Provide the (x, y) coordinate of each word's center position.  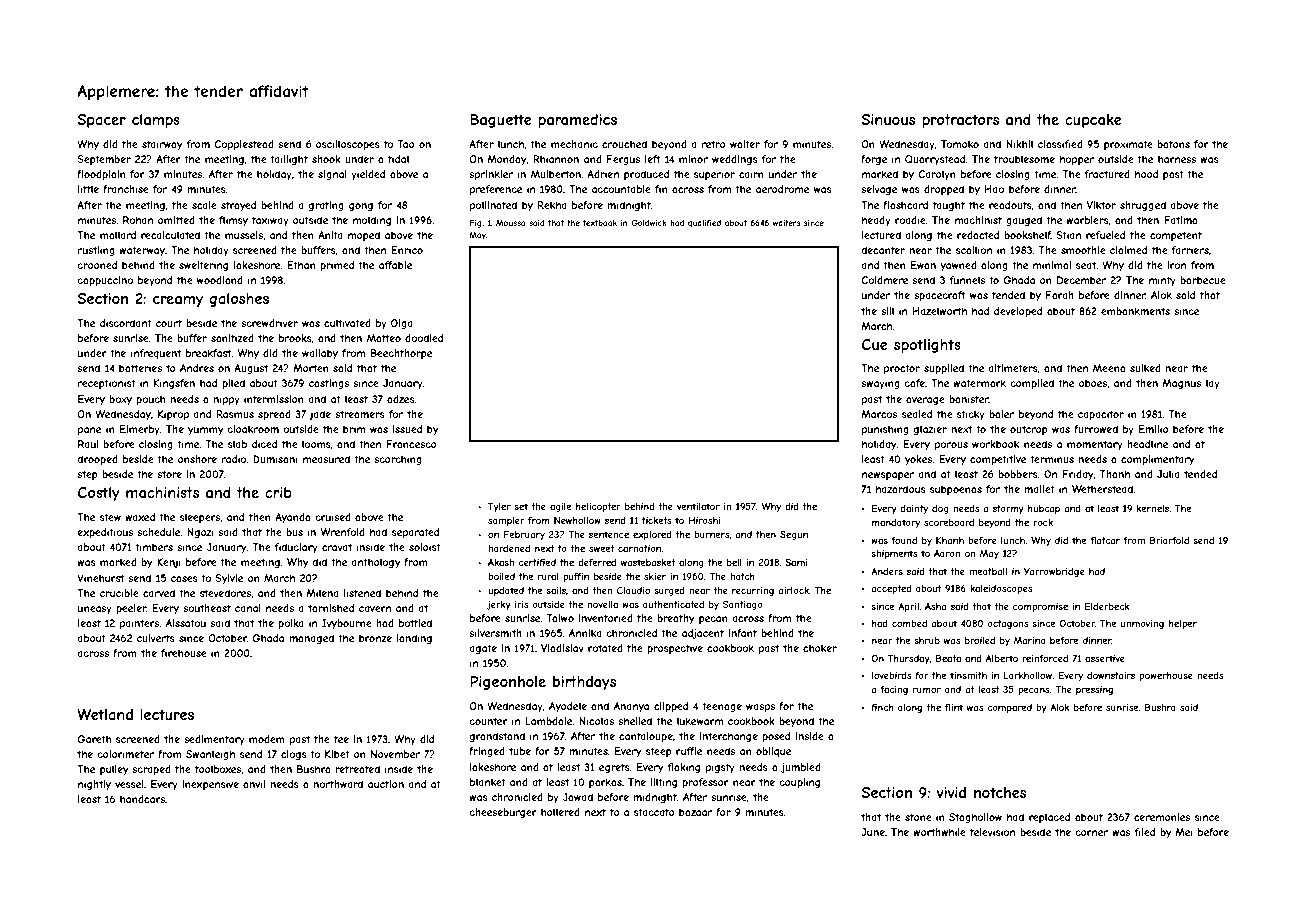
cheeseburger (503, 813)
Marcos (879, 414)
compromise (1040, 607)
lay (1213, 384)
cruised (333, 517)
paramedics (577, 121)
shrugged (1143, 206)
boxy (120, 400)
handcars (142, 799)
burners (712, 535)
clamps (156, 121)
